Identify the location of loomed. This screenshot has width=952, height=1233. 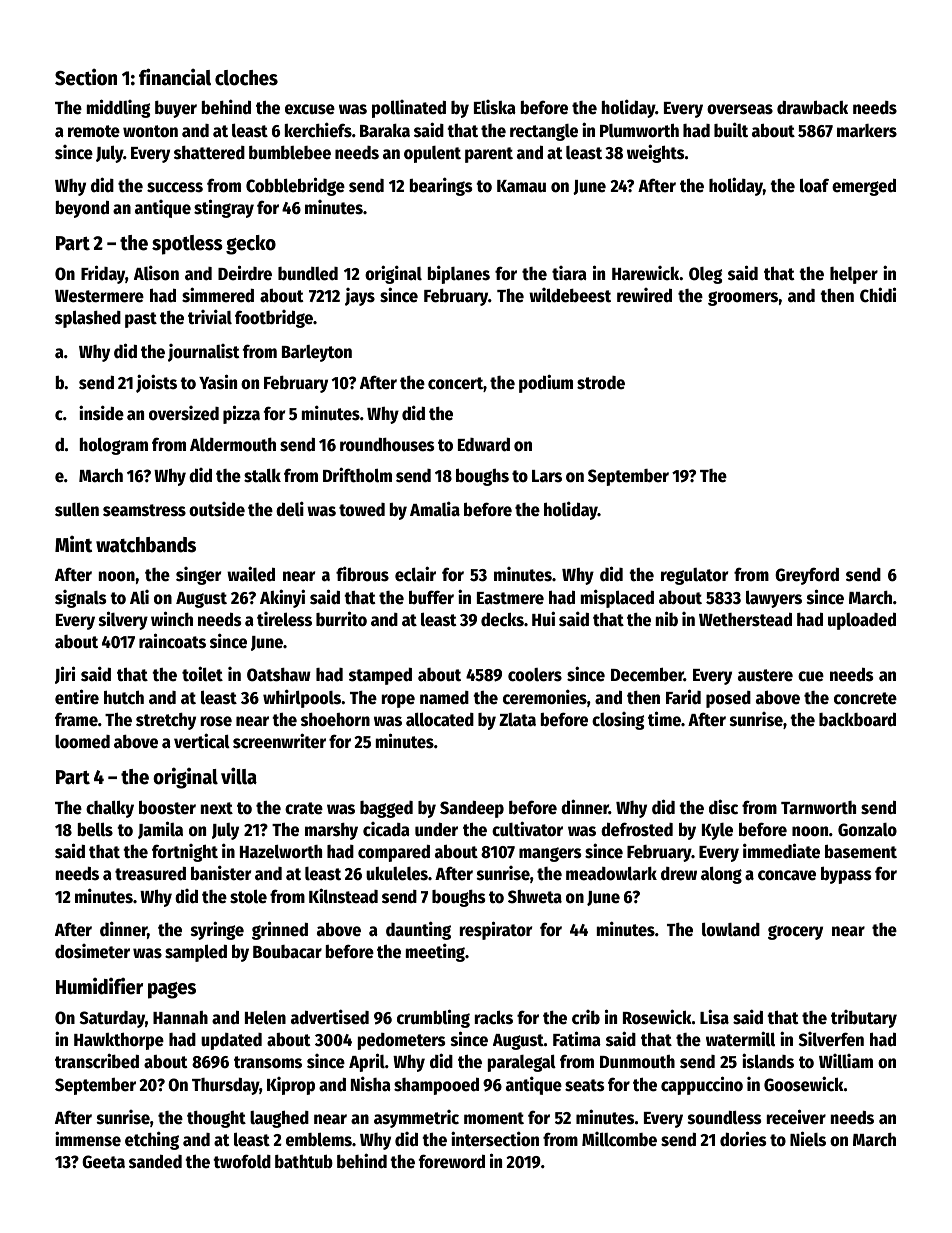
(82, 742).
